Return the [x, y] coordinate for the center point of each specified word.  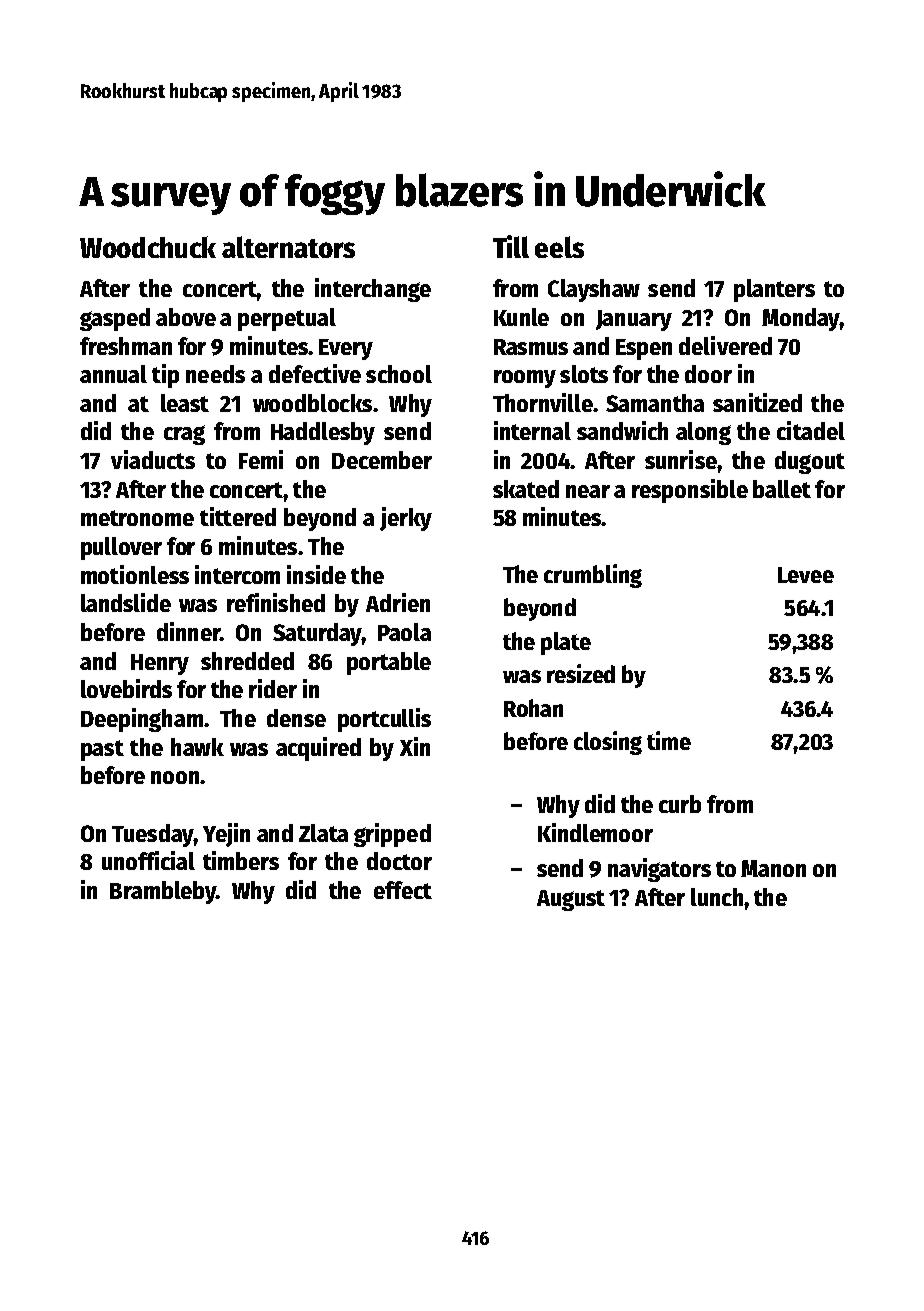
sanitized [757, 402]
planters [774, 290]
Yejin [226, 835]
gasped [115, 319]
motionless [135, 574]
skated [526, 489]
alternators [288, 247]
